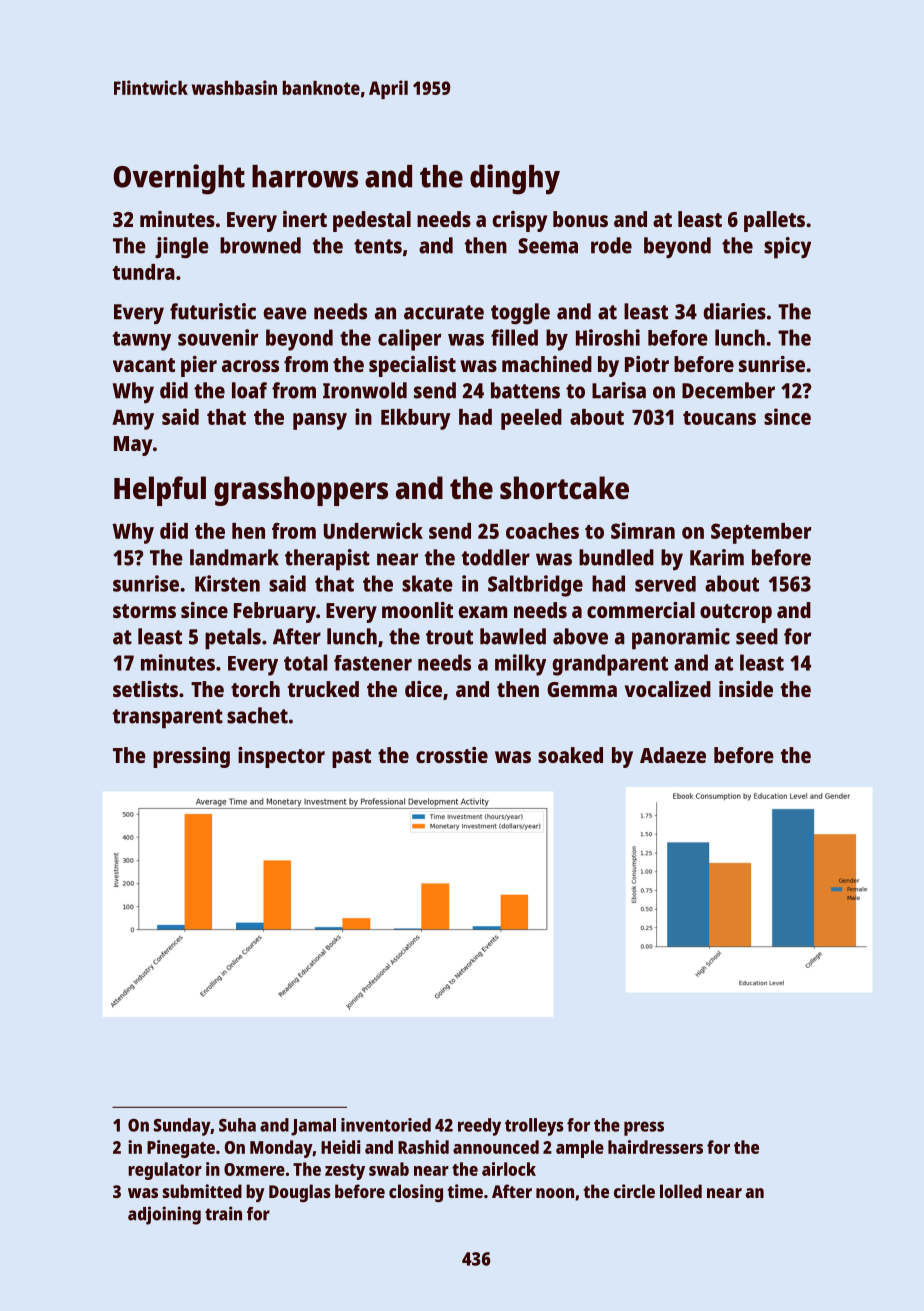 The height and width of the screenshot is (1311, 924). Describe the element at coordinates (313, 1127) in the screenshot. I see `Jamal` at that location.
